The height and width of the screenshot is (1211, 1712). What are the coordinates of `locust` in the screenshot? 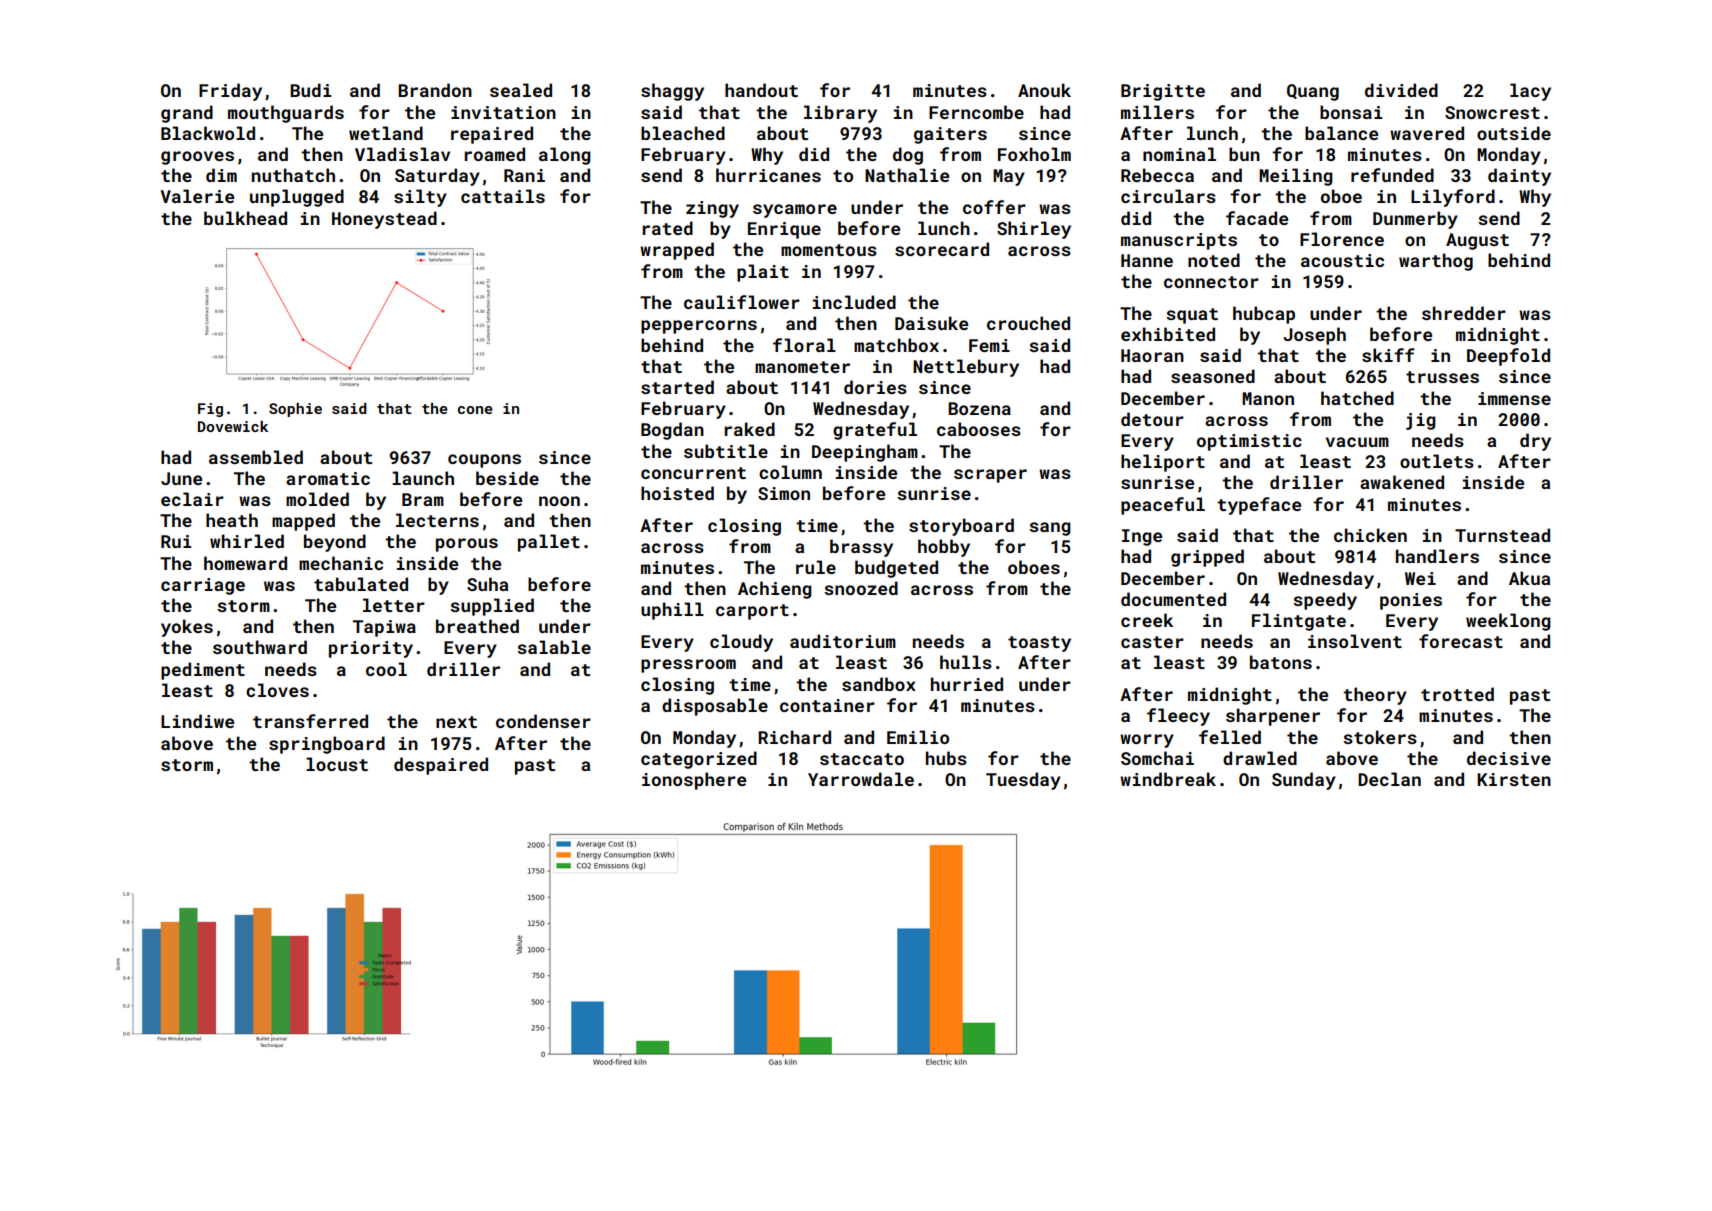 It's located at (337, 764).
